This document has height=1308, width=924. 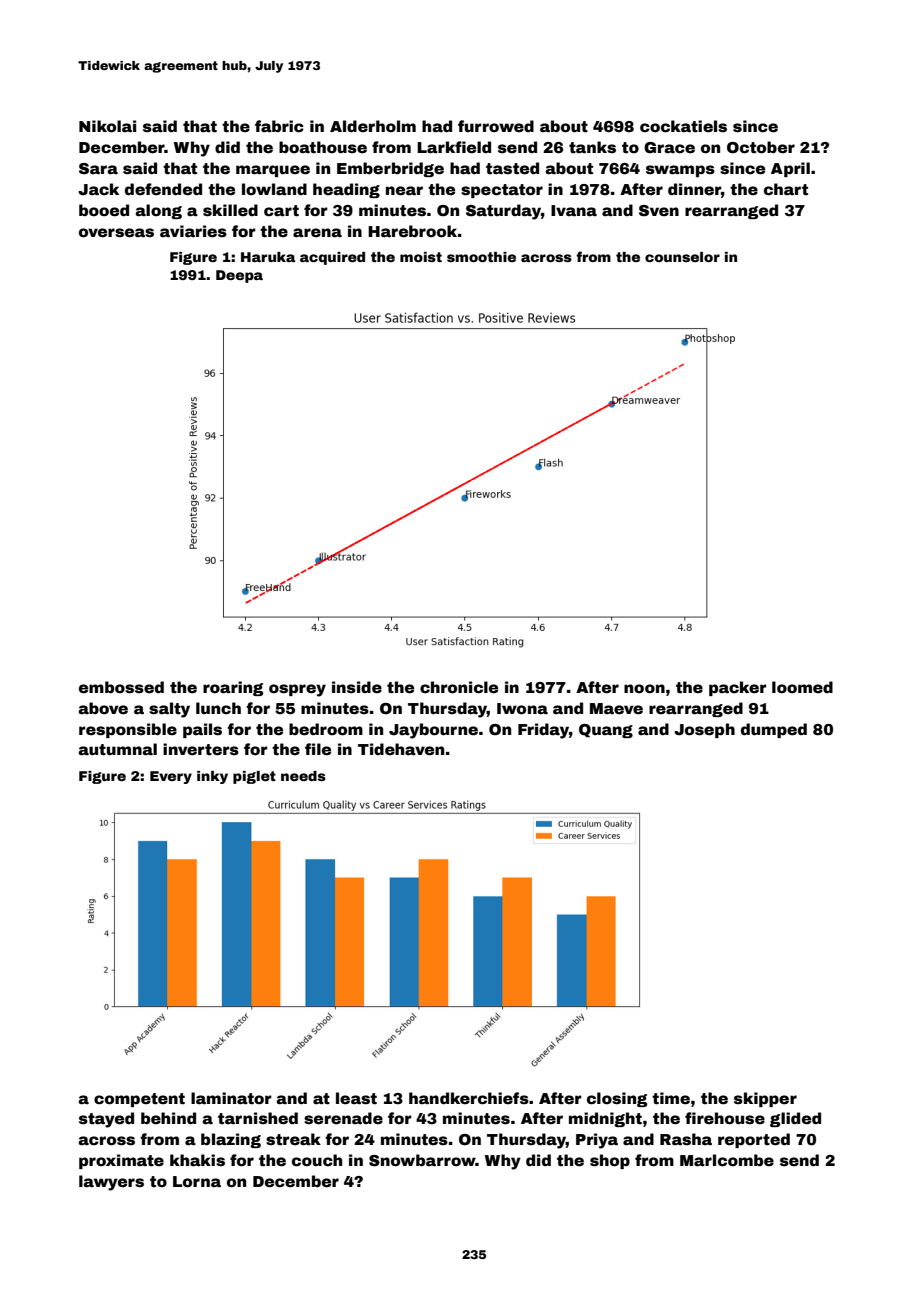 I want to click on dumped, so click(x=774, y=730).
